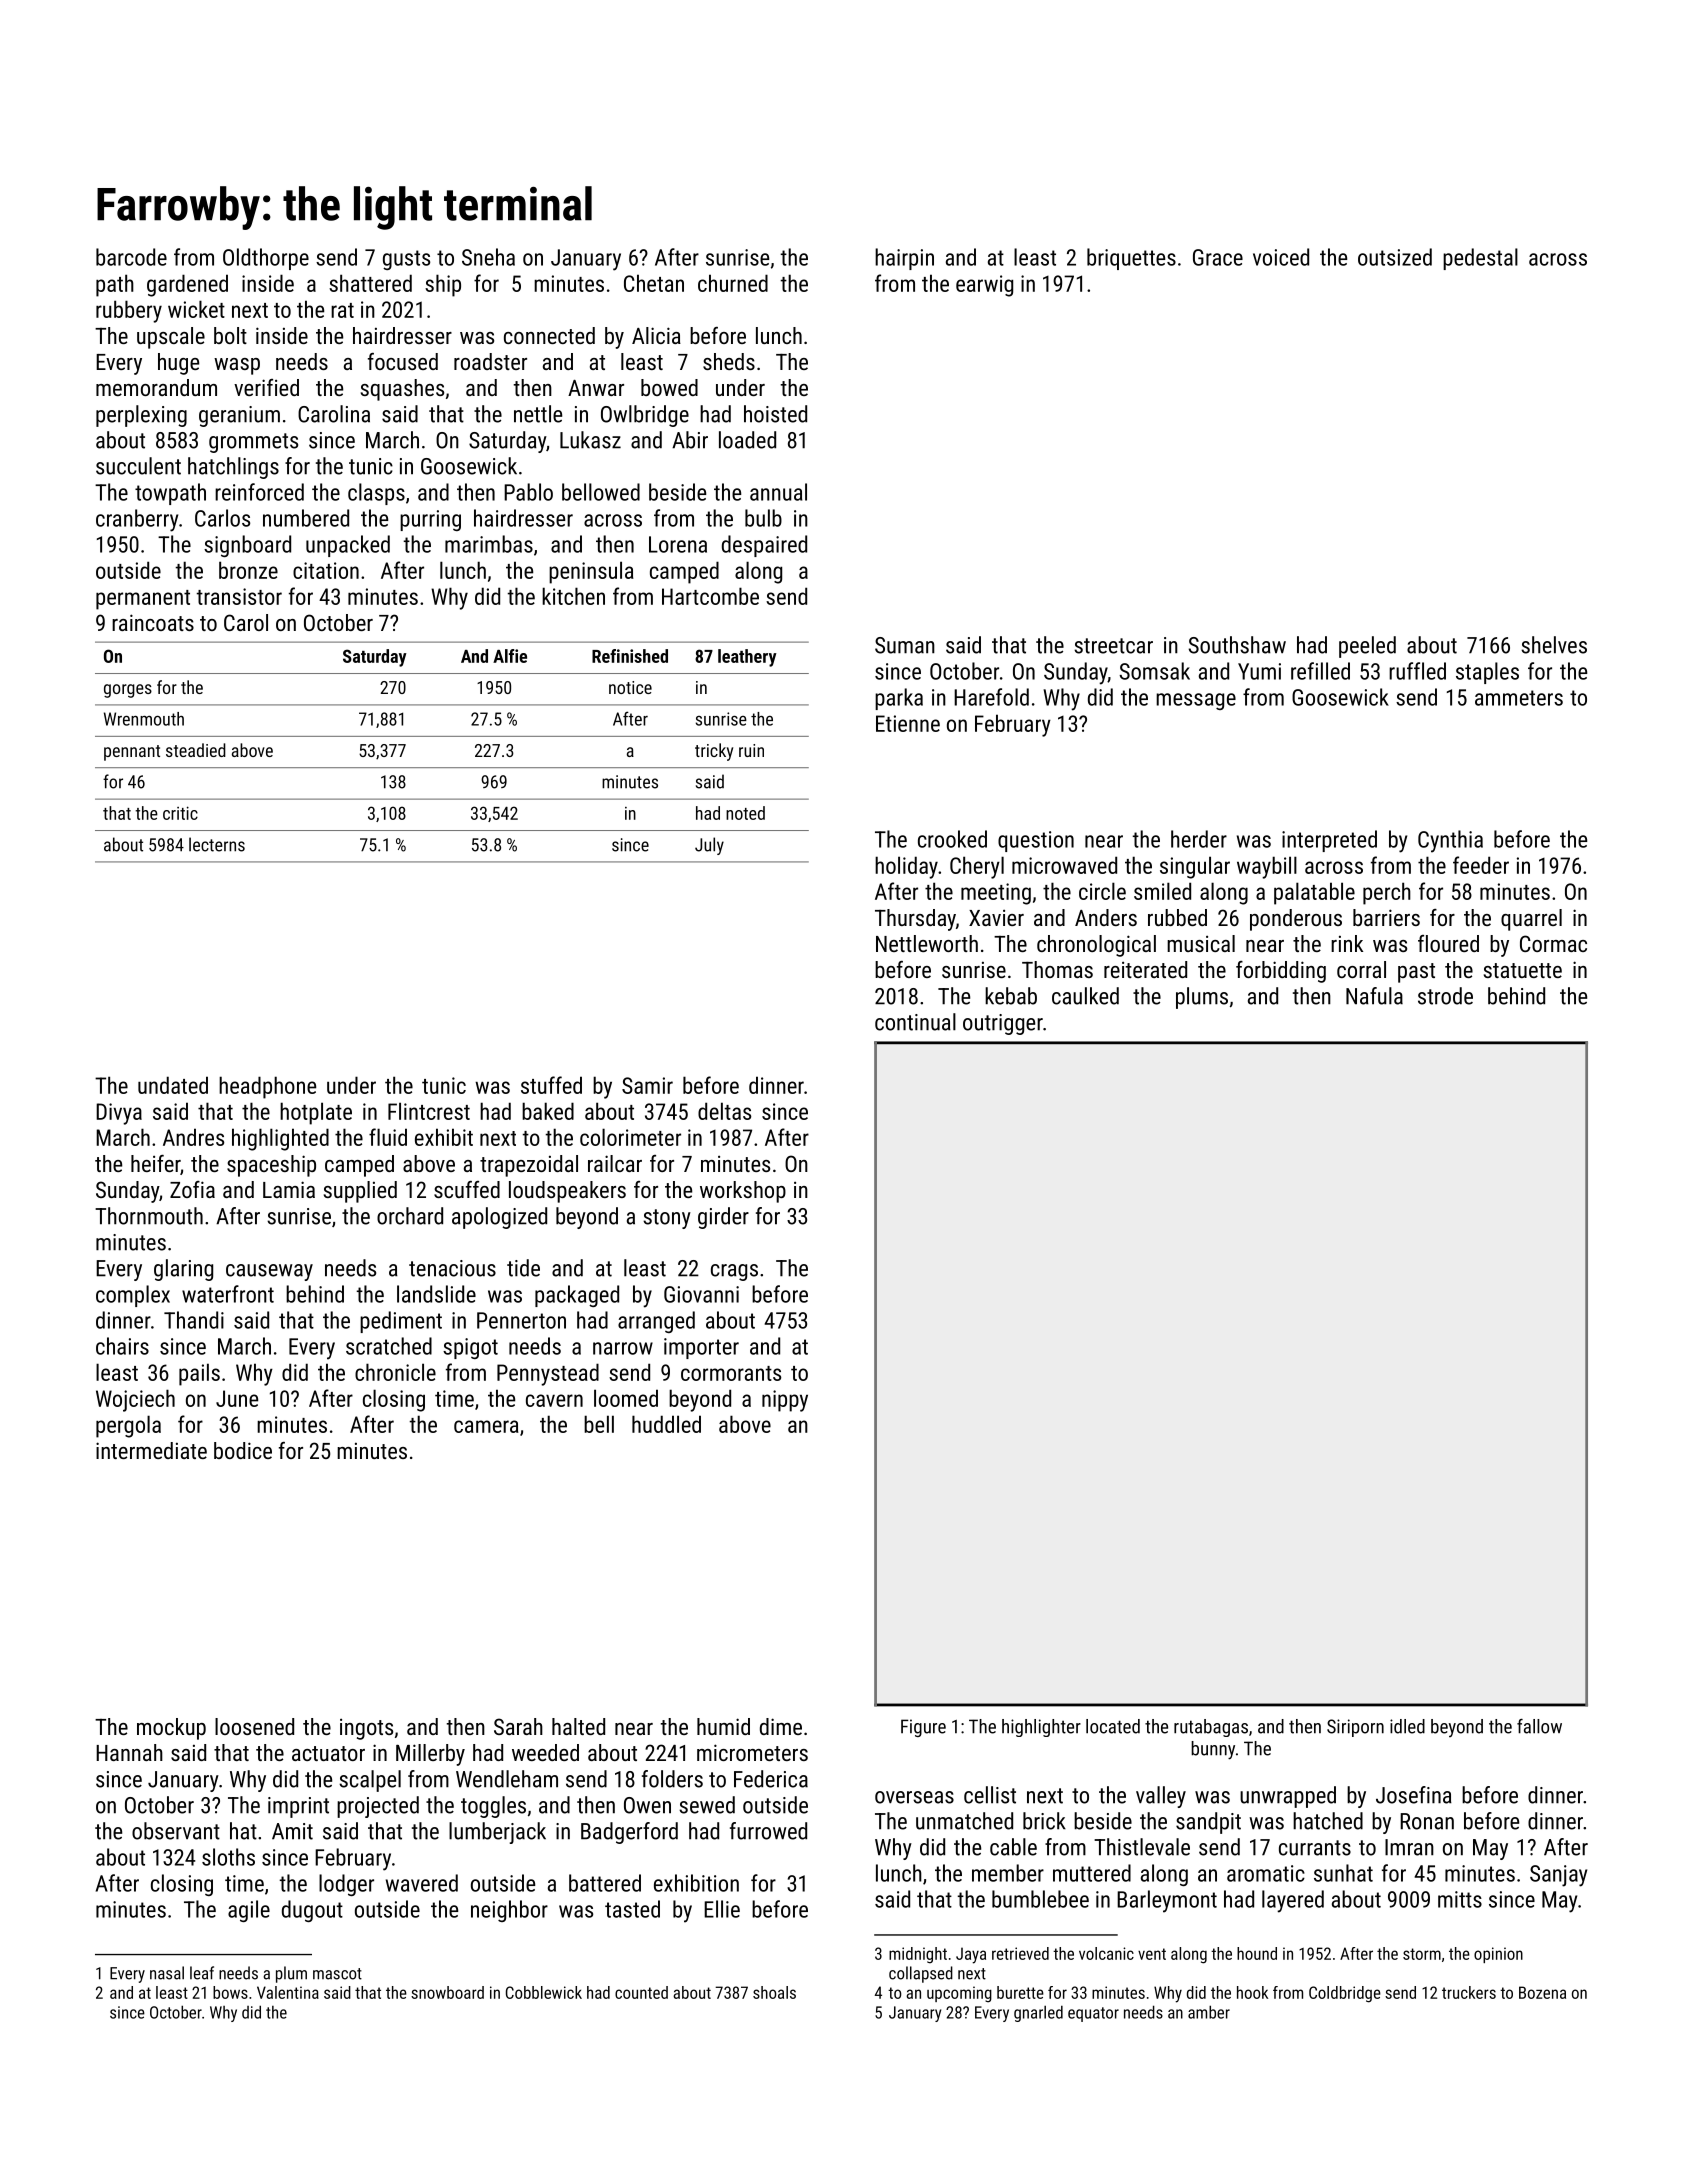 The image size is (1683, 2178). Describe the element at coordinates (518, 1726) in the image. I see `Sarah` at that location.
